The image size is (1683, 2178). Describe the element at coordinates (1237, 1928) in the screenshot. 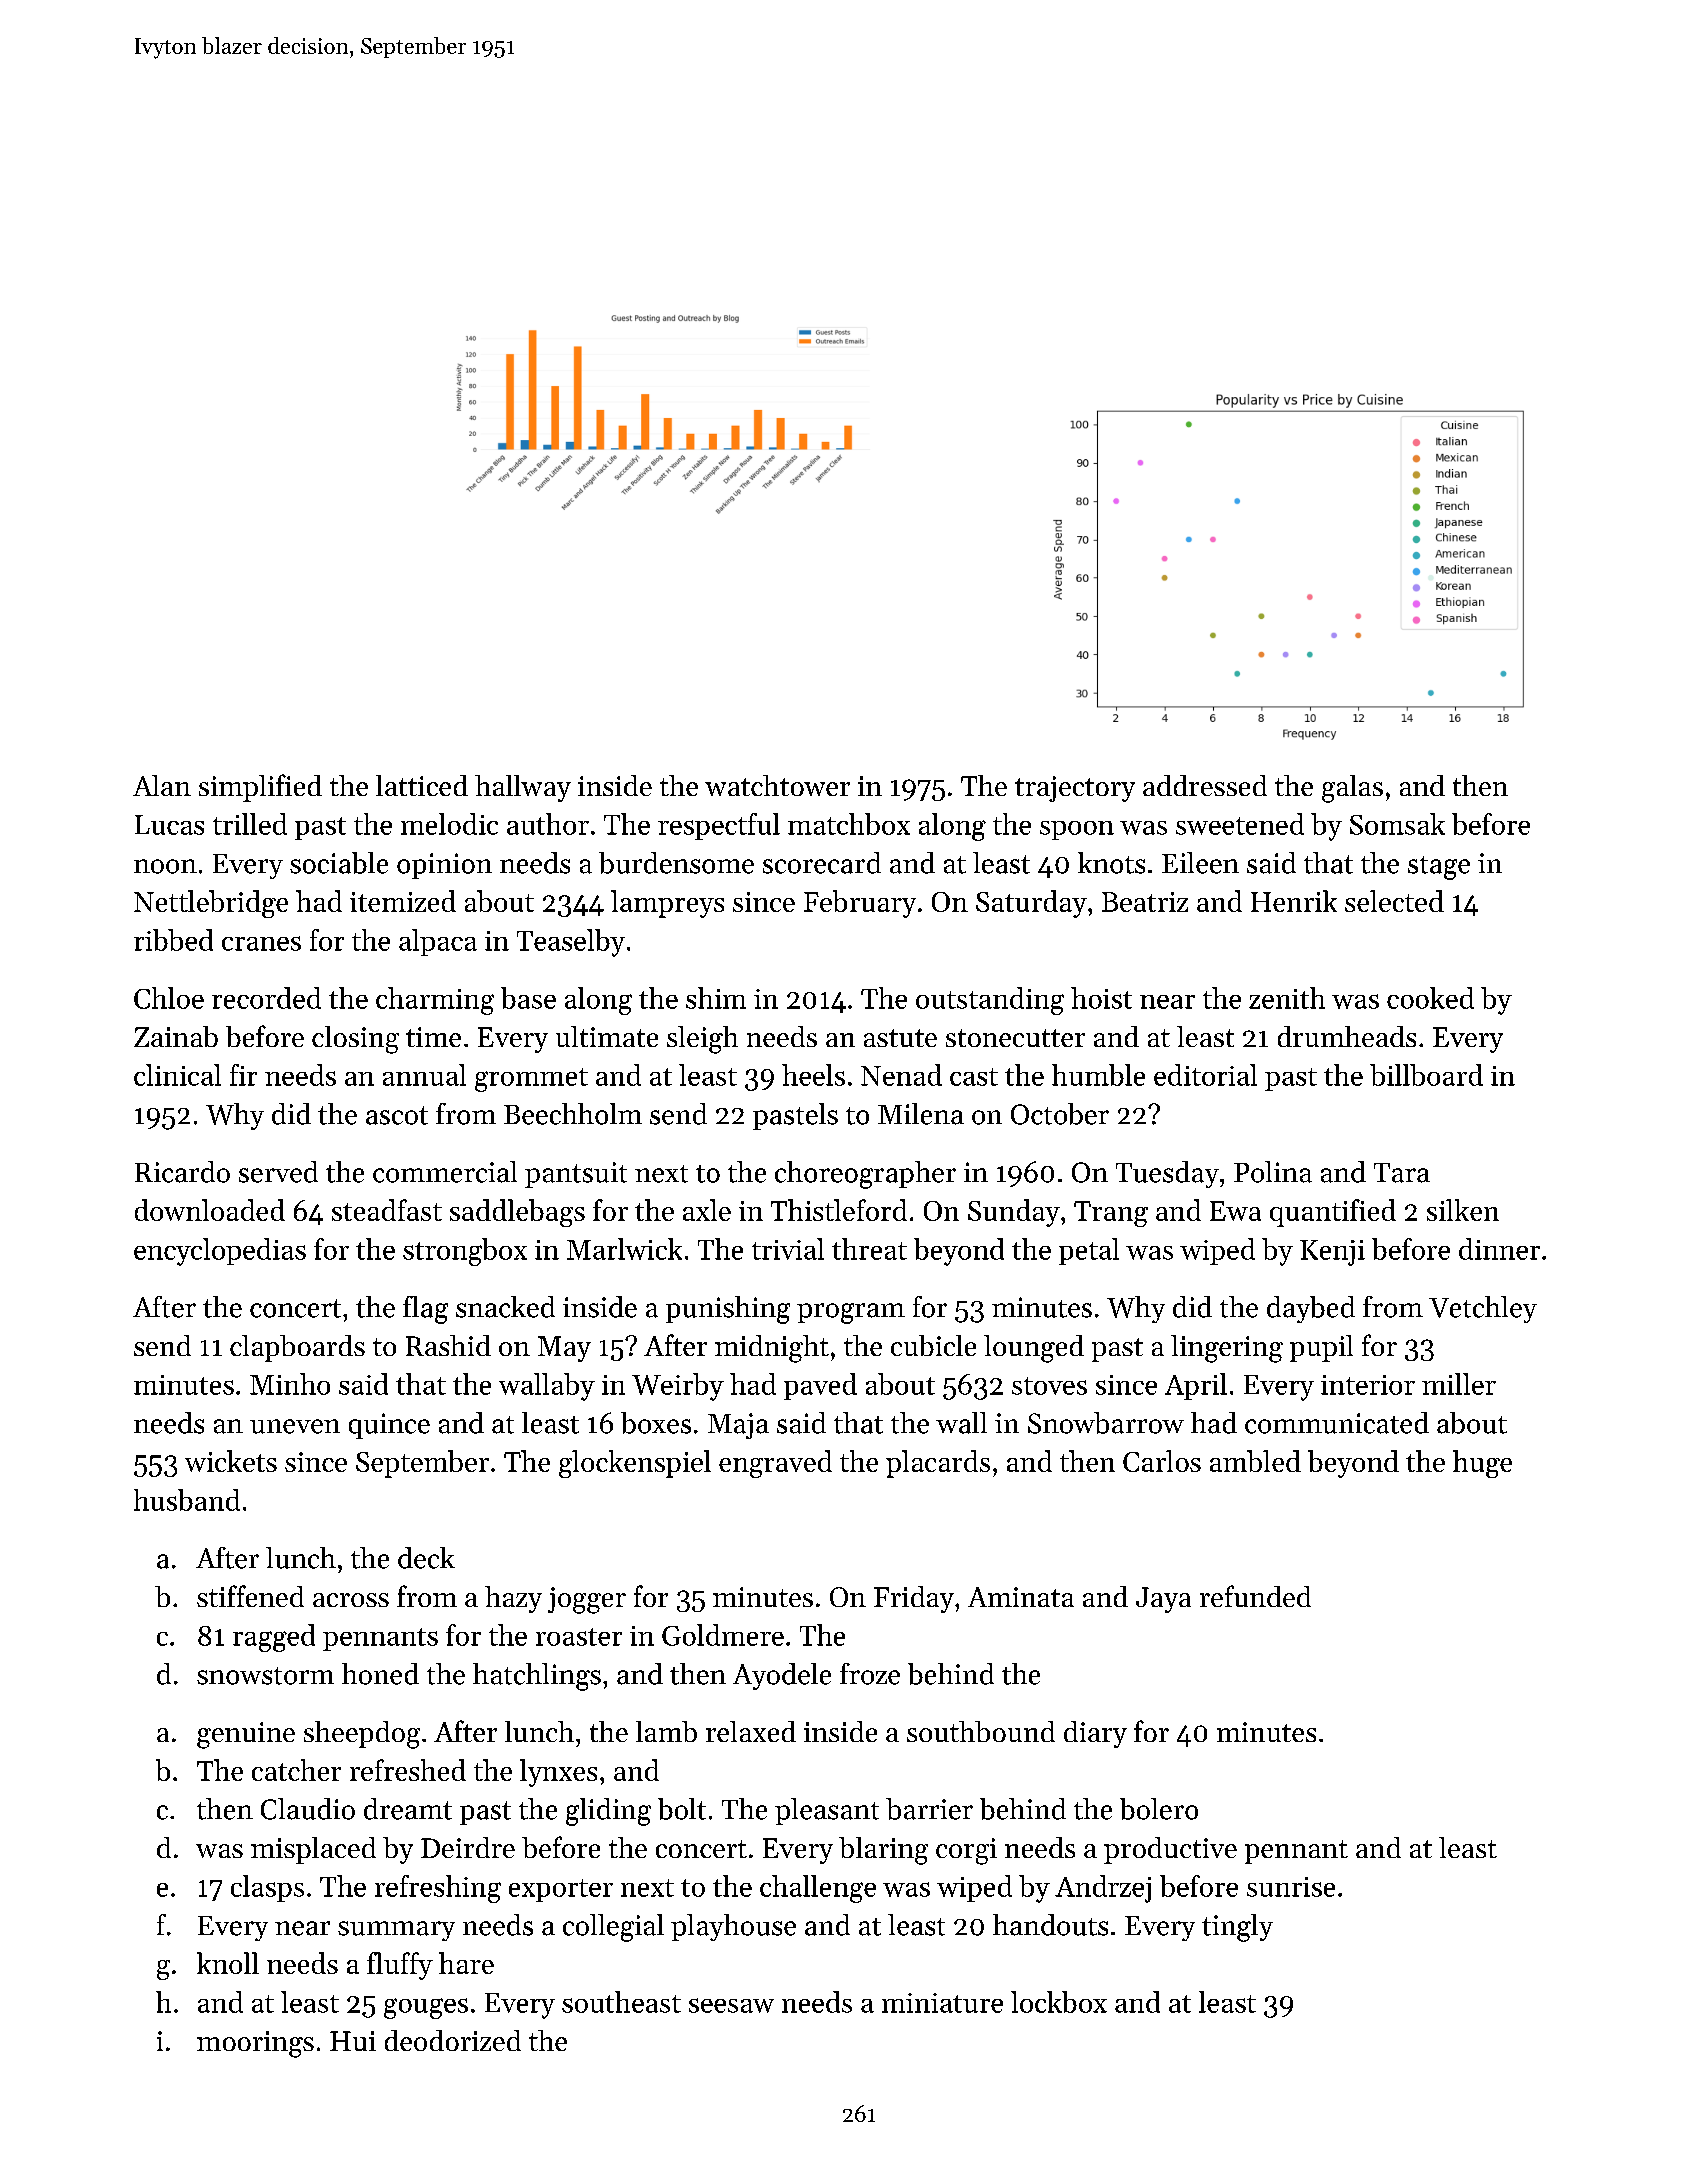

I see `tingly` at that location.
